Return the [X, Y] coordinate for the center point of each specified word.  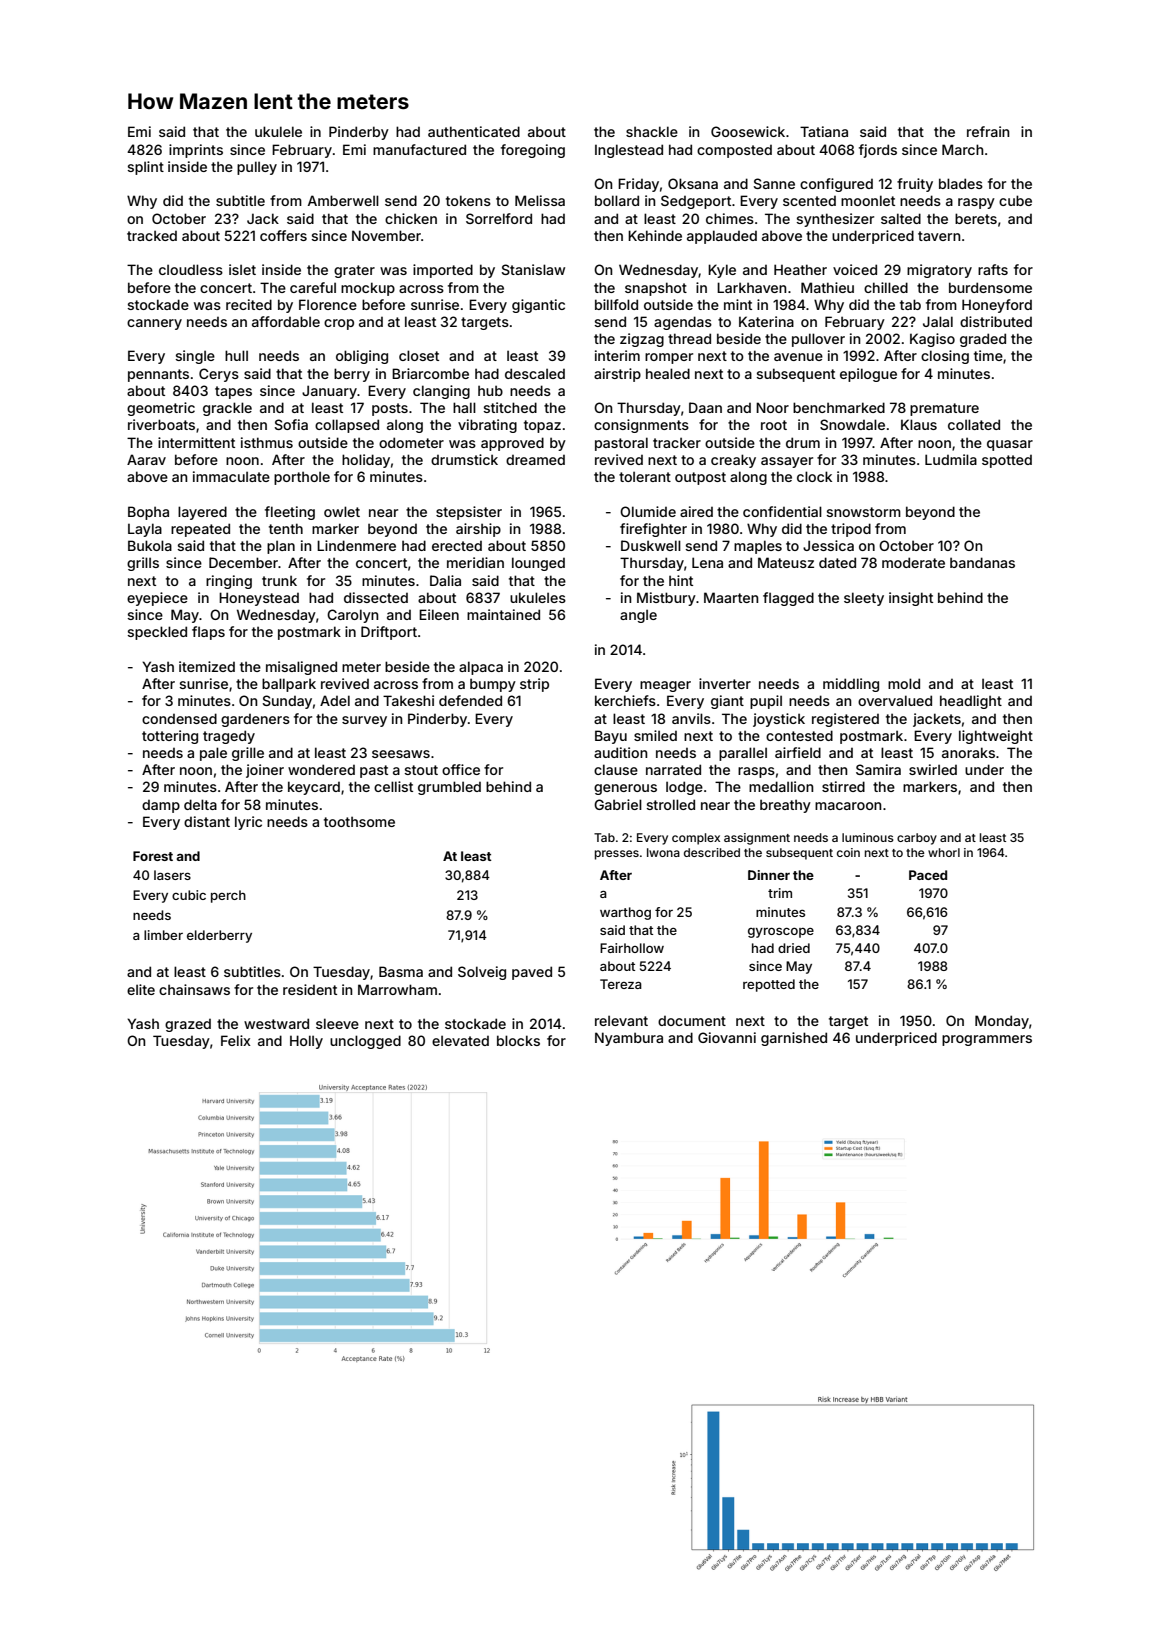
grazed [188, 1025]
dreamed [535, 460]
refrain [988, 131]
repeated [200, 530]
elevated [460, 1040]
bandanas [982, 562]
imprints [196, 151]
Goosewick [748, 131]
